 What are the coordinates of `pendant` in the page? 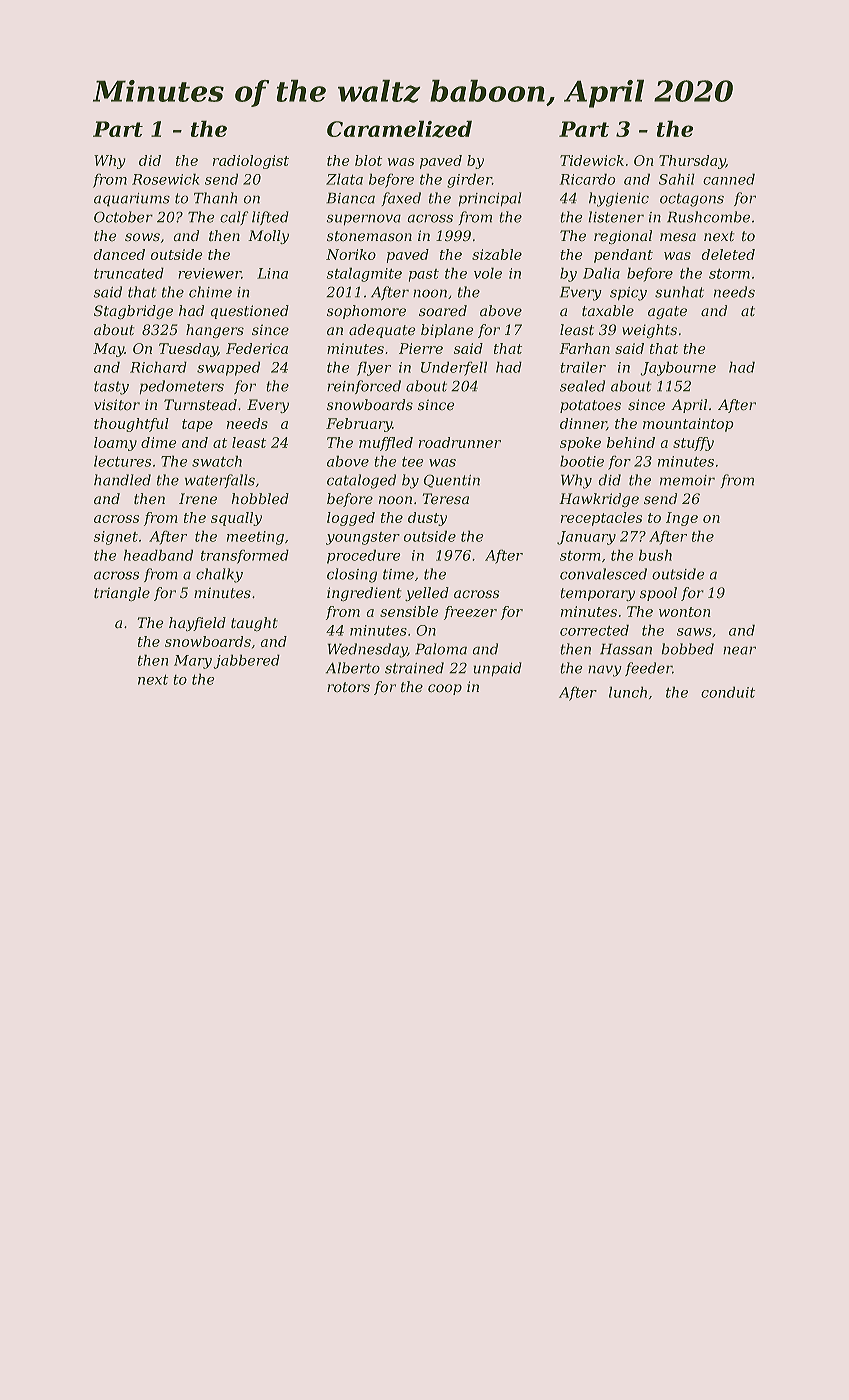 It's located at (623, 256).
